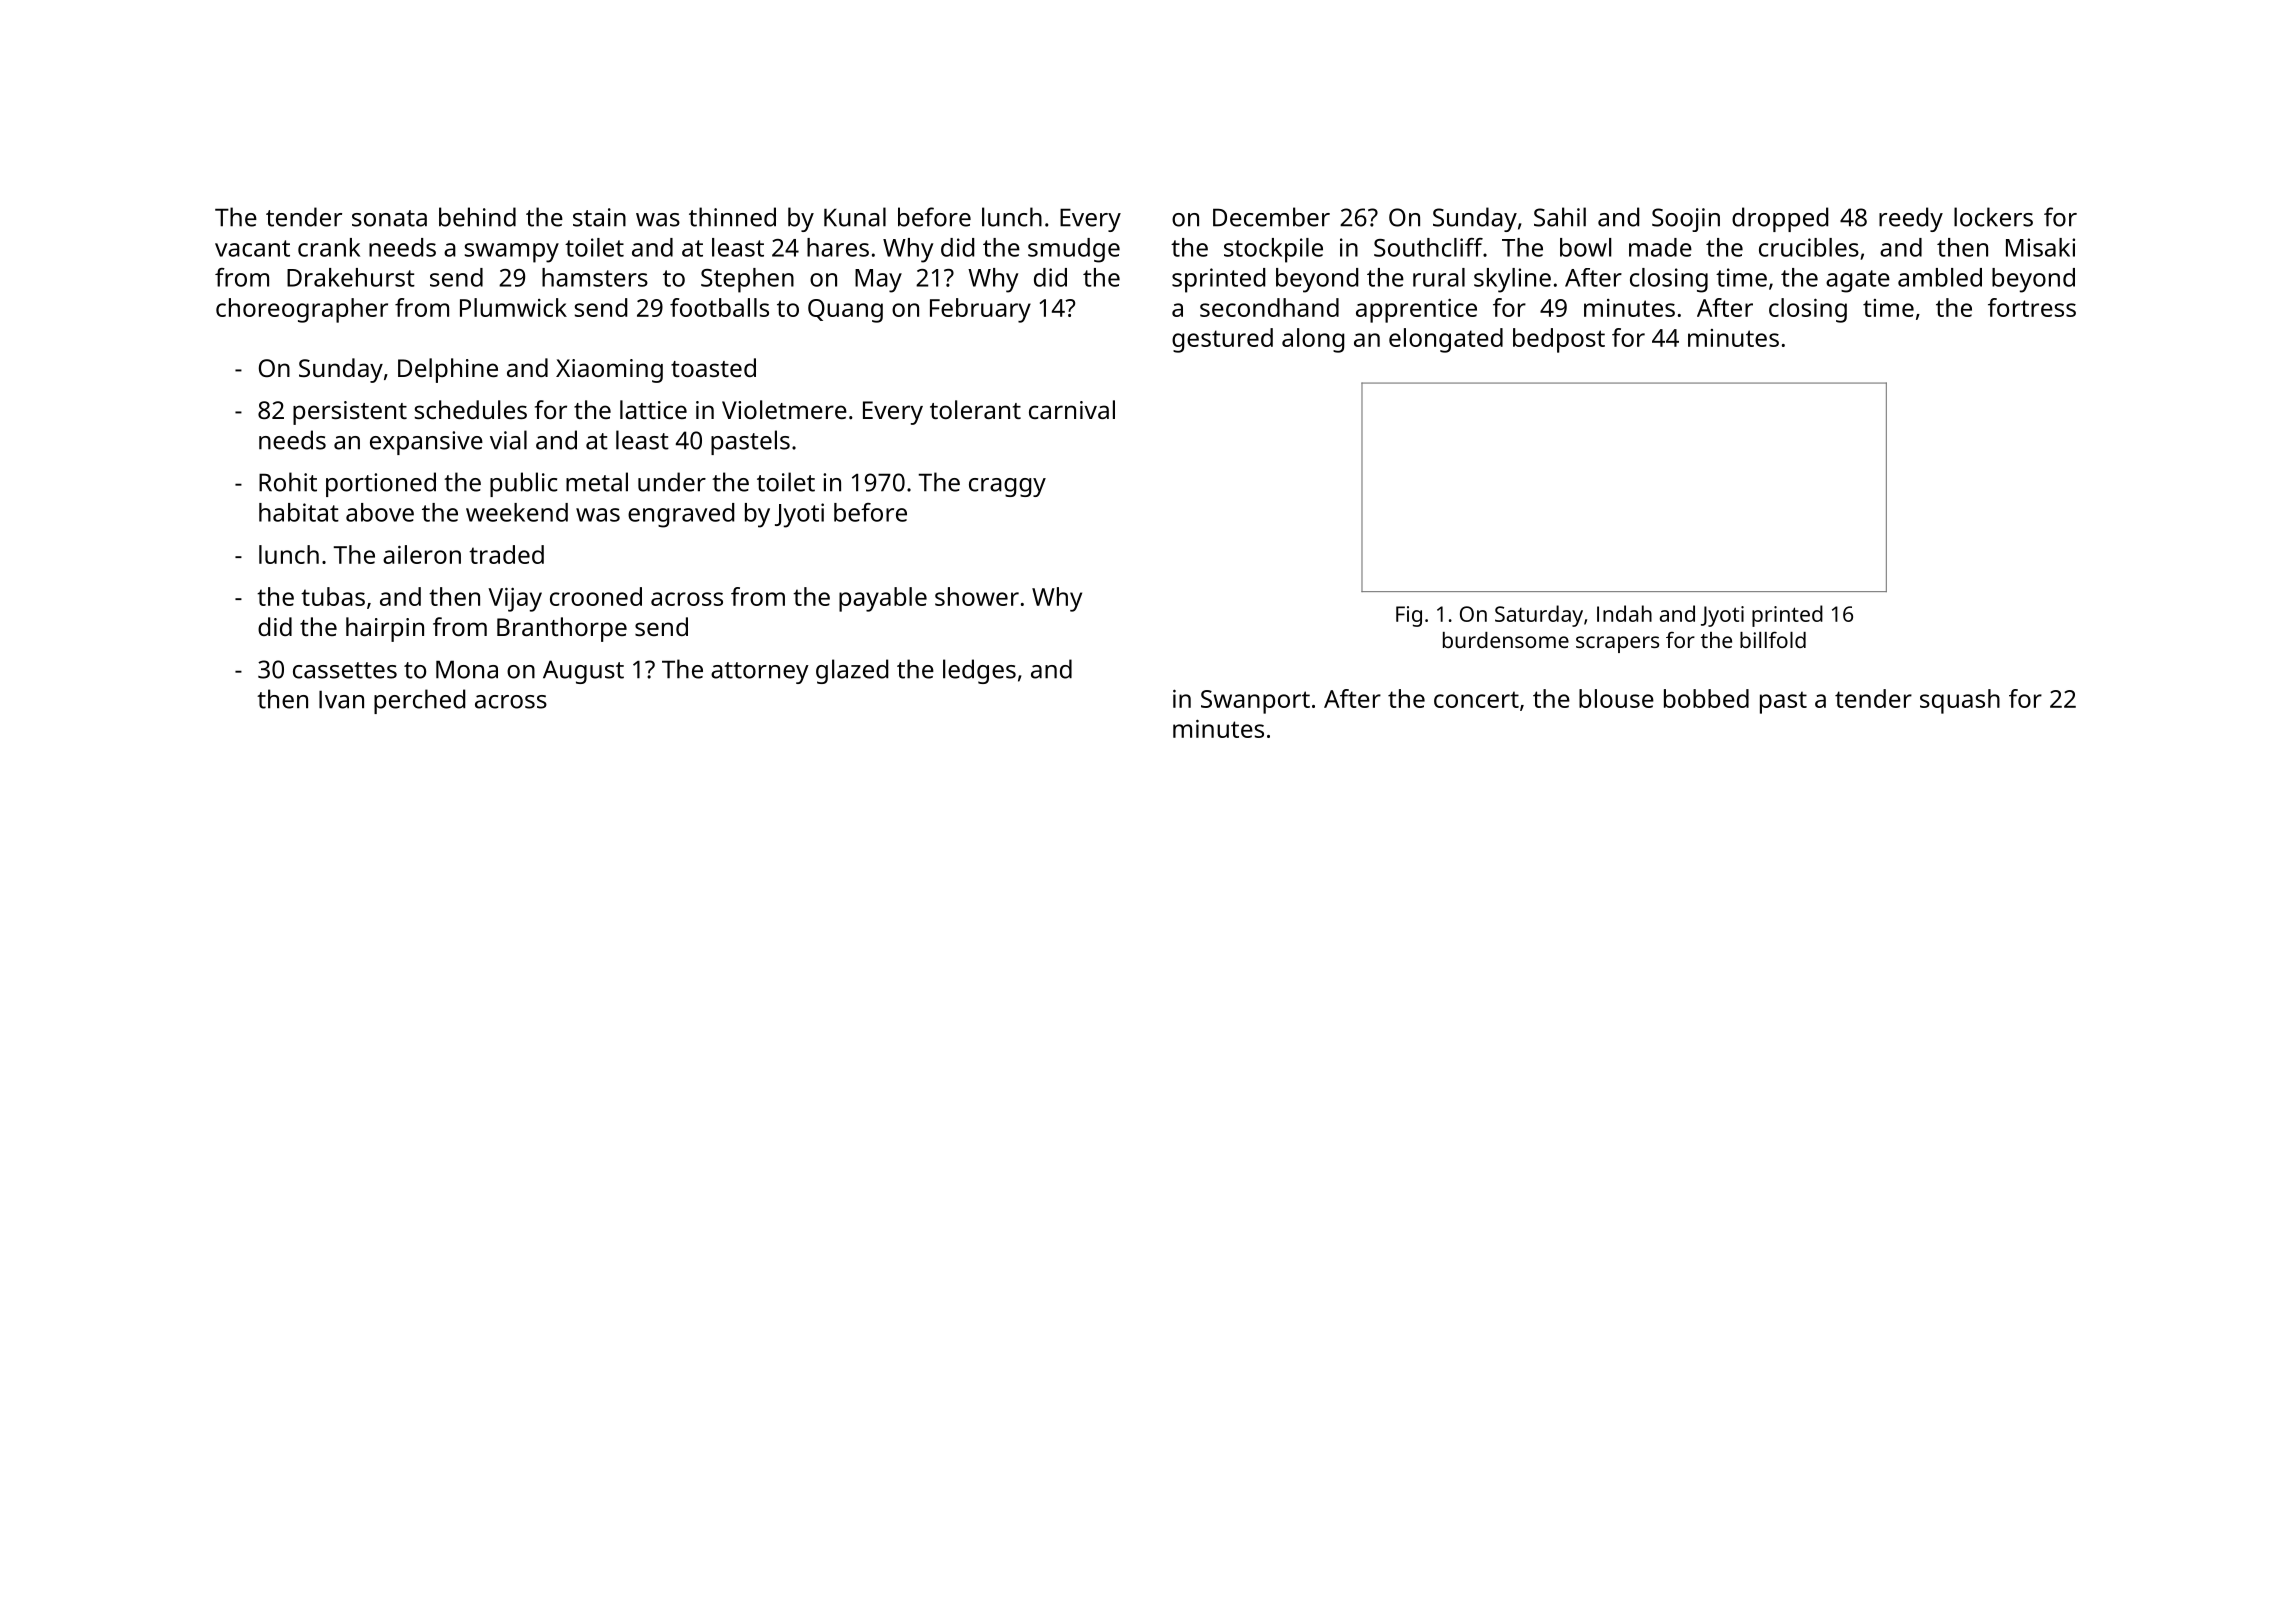 The height and width of the screenshot is (1620, 2292). Describe the element at coordinates (1269, 307) in the screenshot. I see `secondhand` at that location.
